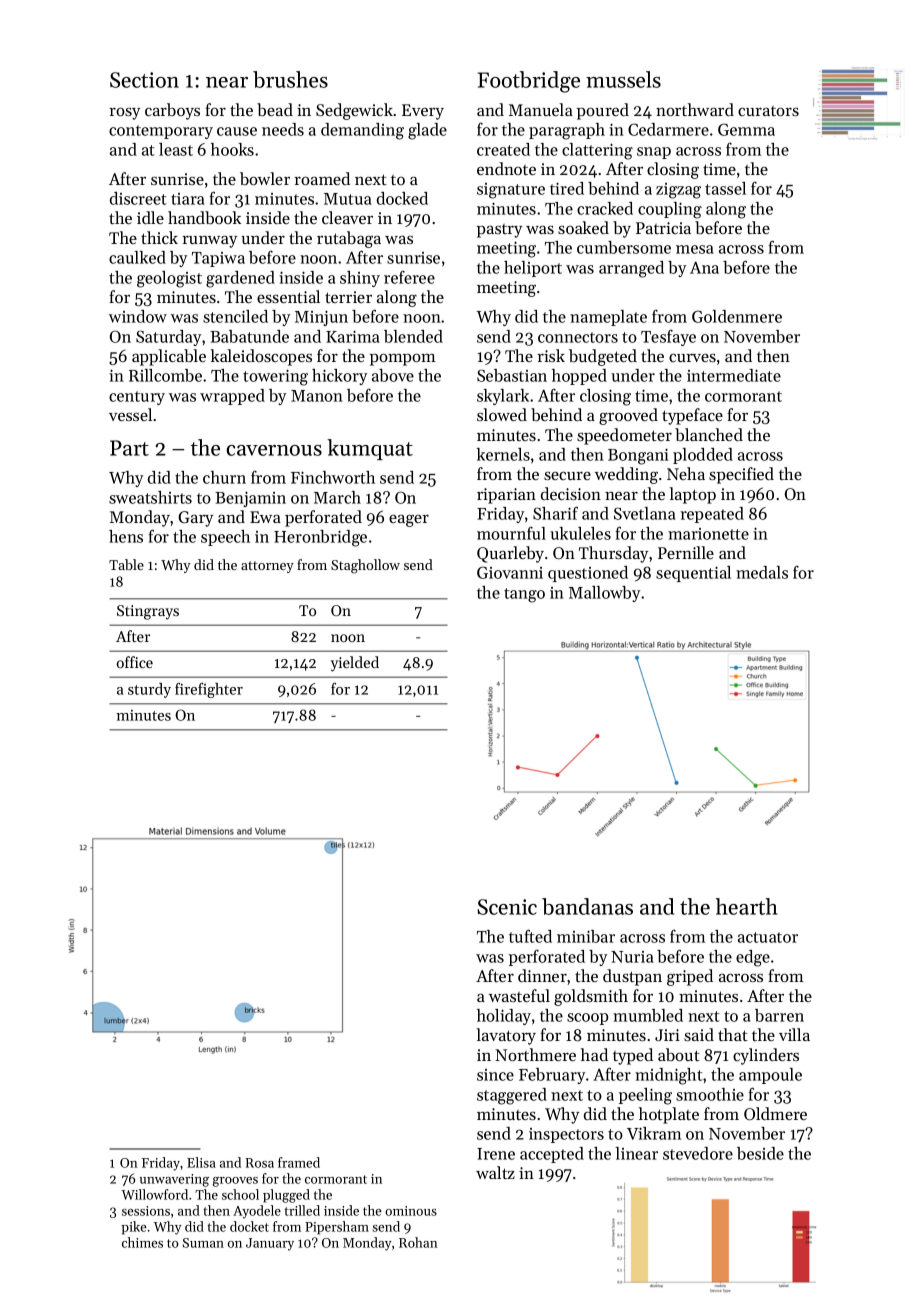  Describe the element at coordinates (623, 79) in the image. I see `mussels` at that location.
